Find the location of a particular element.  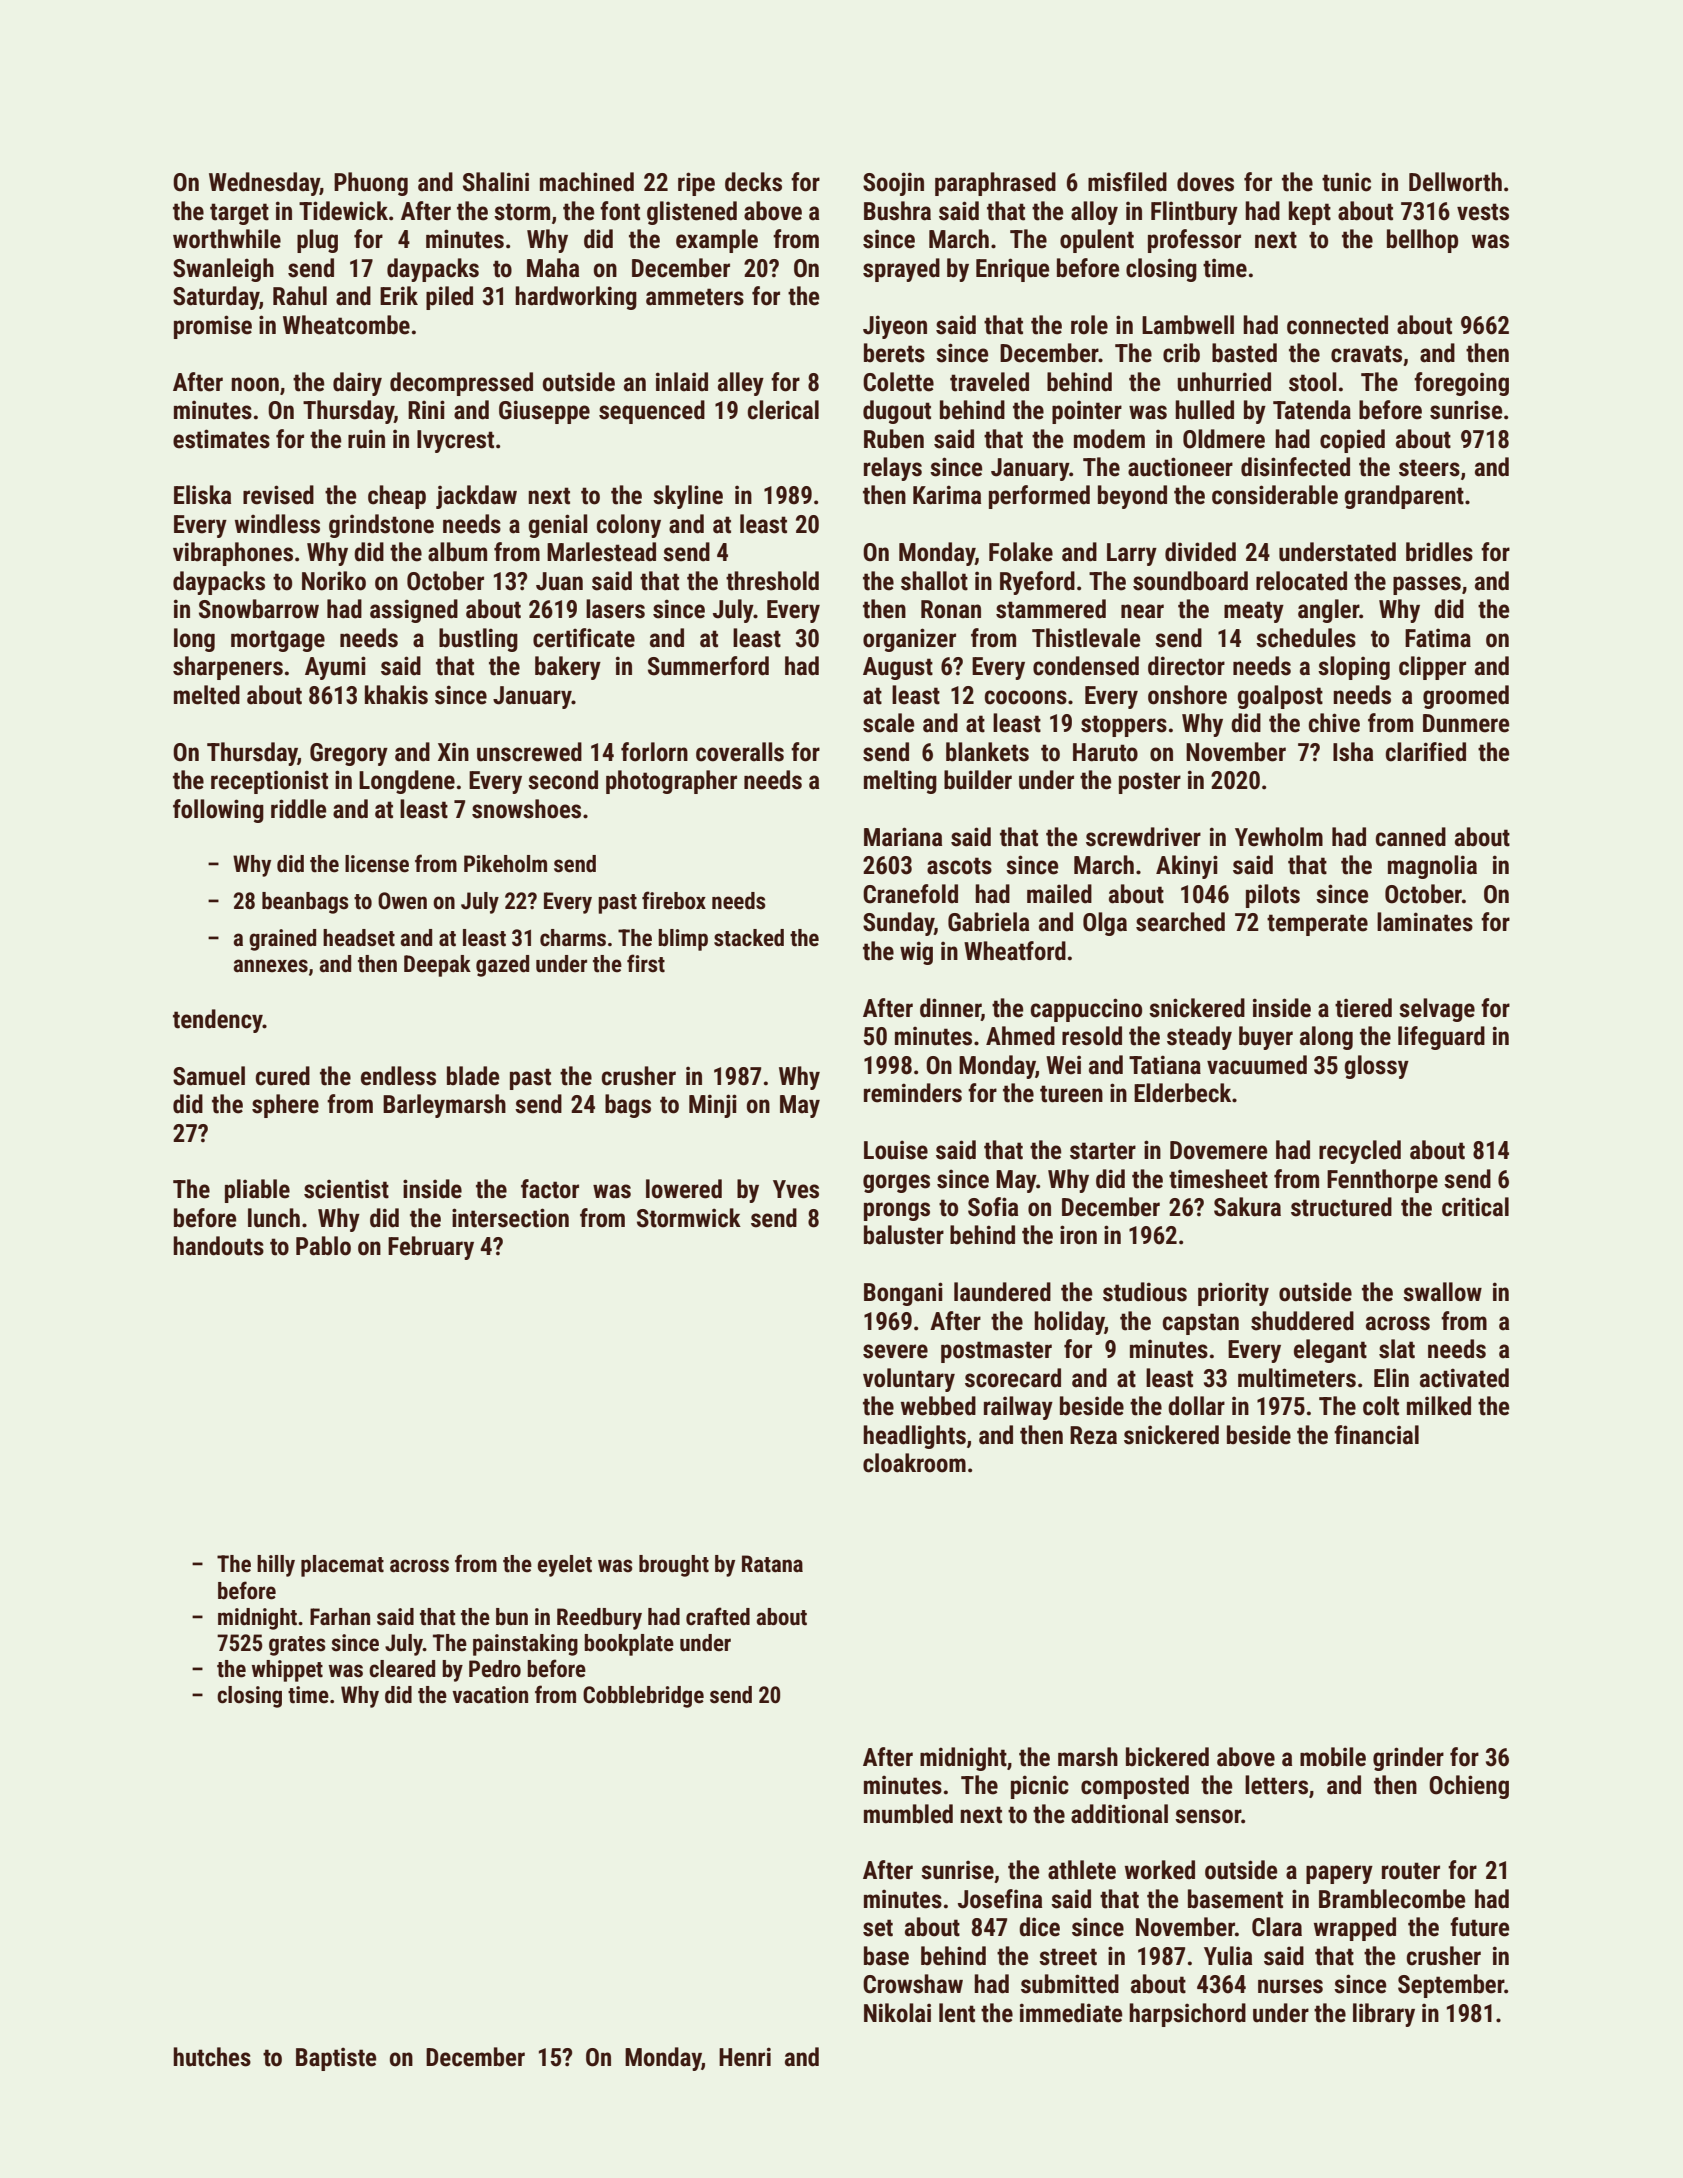

mumbled is located at coordinates (908, 1814).
